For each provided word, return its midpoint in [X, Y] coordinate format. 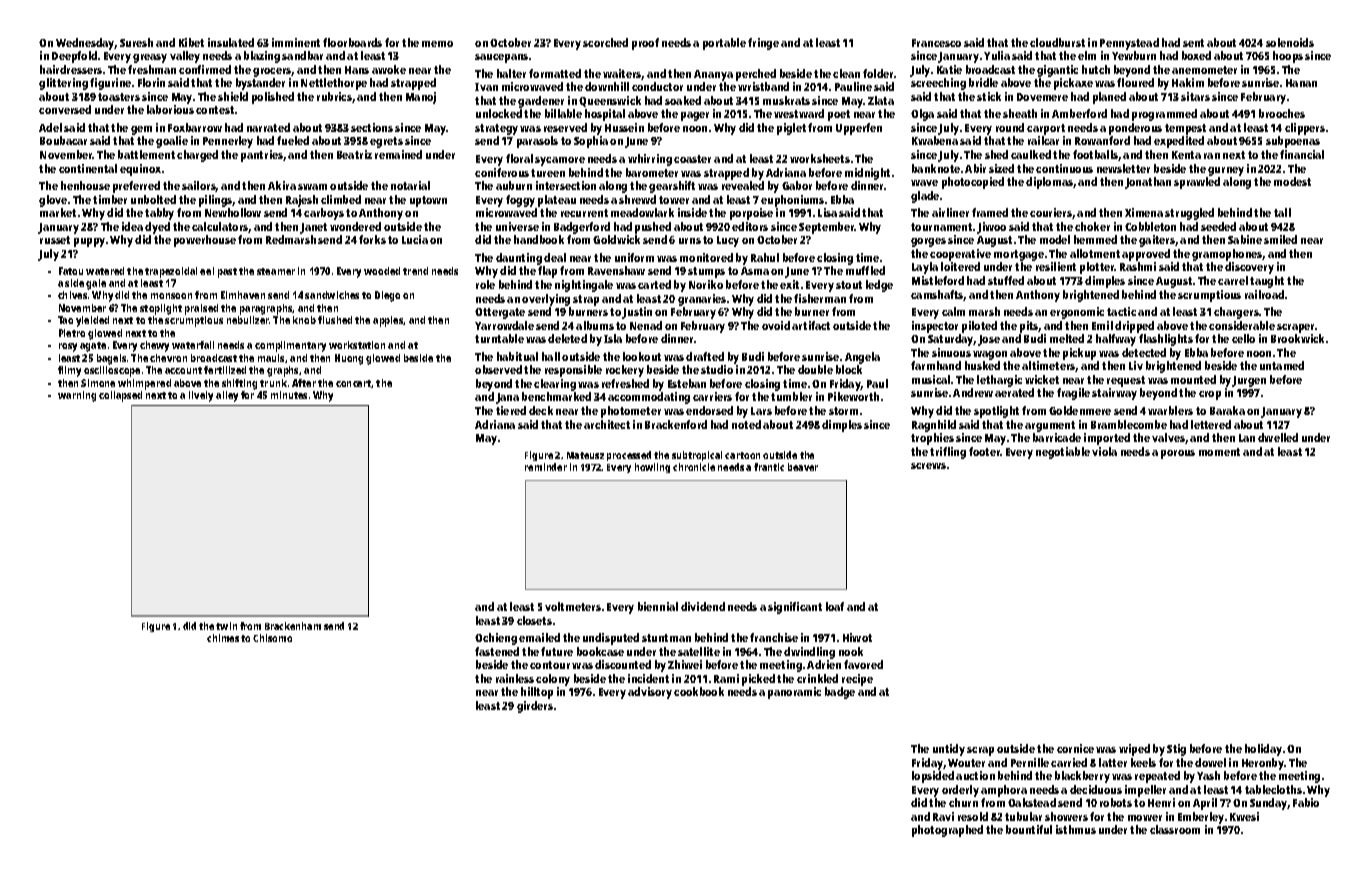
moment [1219, 452]
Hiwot [857, 637]
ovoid [776, 325]
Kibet [191, 42]
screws [928, 466]
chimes [223, 638]
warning [77, 396]
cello [1243, 338]
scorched [605, 42]
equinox [140, 170]
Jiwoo [991, 228]
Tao [65, 320]
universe [517, 226]
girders [535, 707]
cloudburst [1057, 42]
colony [553, 680]
